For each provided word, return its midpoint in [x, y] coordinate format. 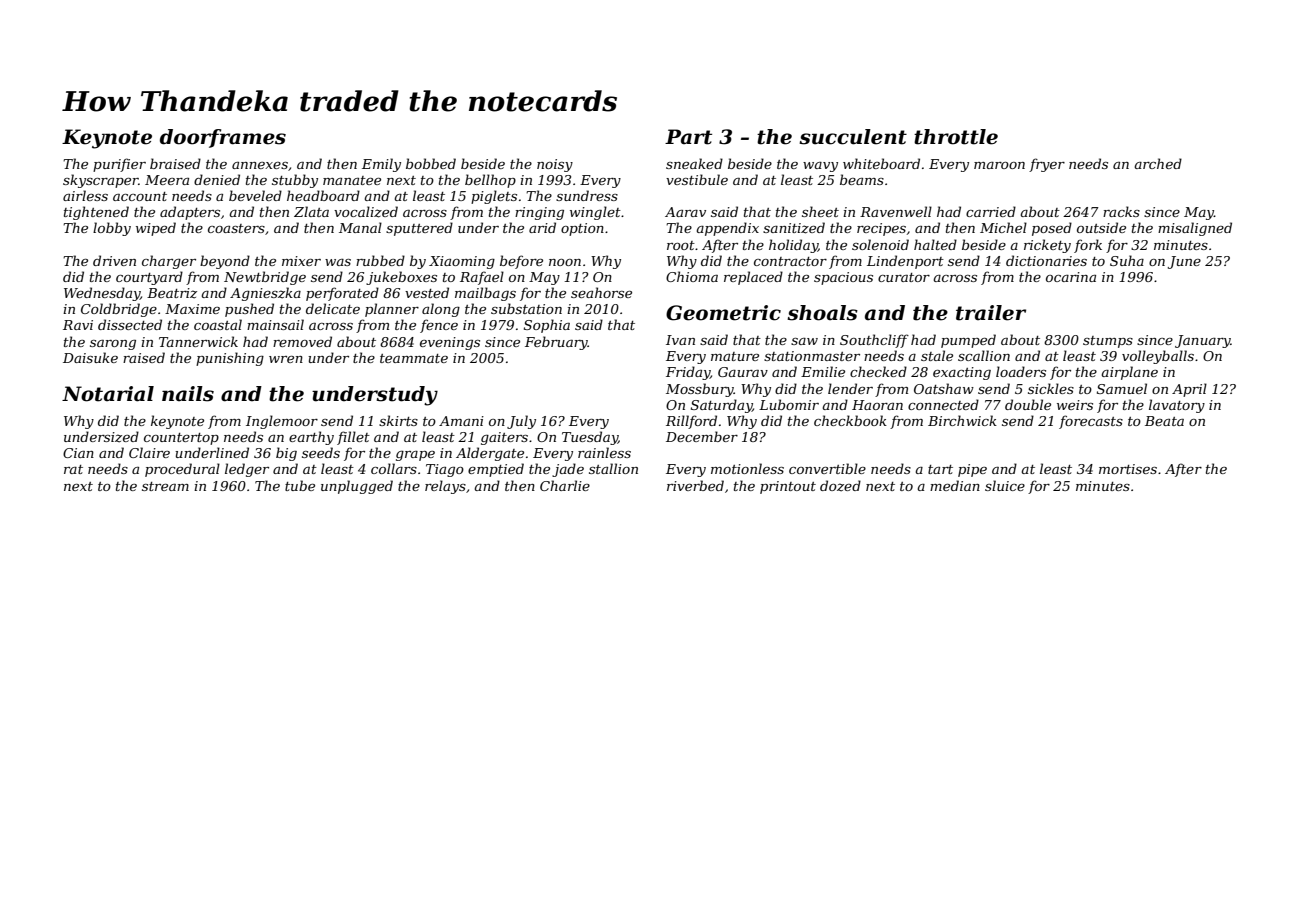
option [582, 229]
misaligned [1195, 229]
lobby [112, 229]
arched [1158, 163]
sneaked [694, 163]
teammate [414, 358]
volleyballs [1158, 357]
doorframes [223, 138]
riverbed [695, 485]
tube [300, 485]
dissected [130, 324]
